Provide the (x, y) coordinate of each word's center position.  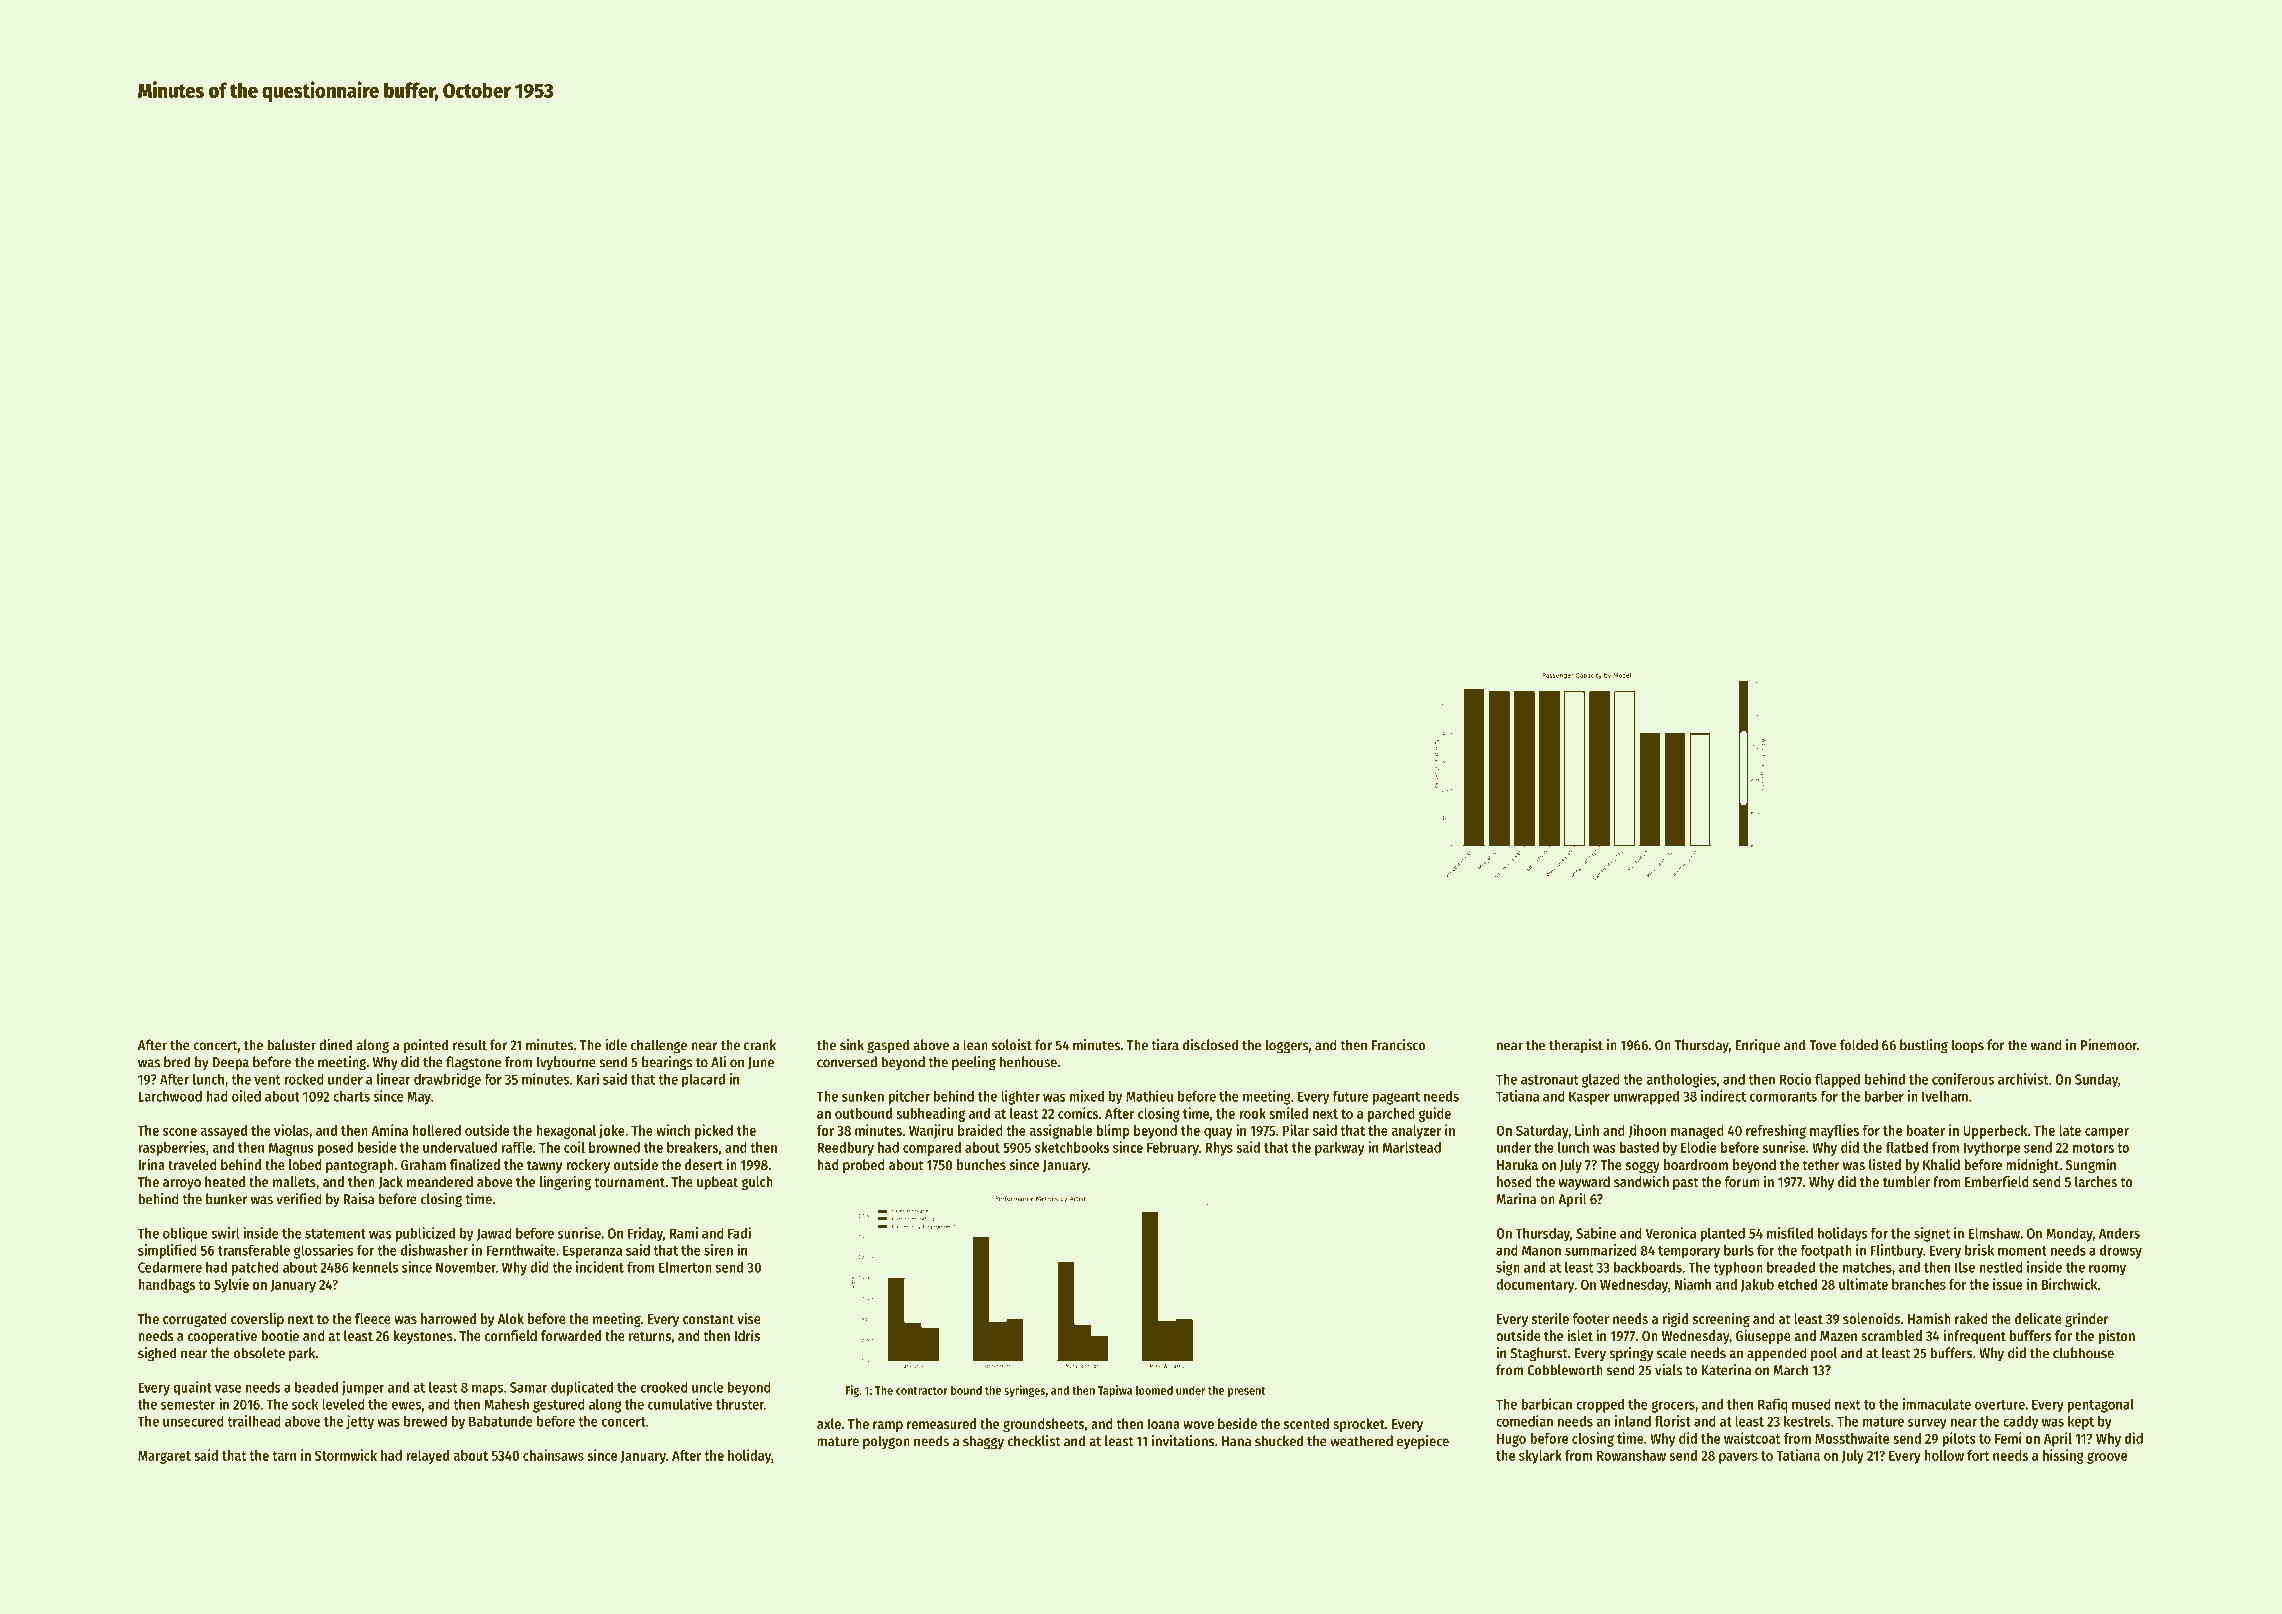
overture (2000, 1405)
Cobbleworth (1565, 1370)
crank (760, 1045)
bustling (1924, 1046)
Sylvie (231, 1285)
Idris (747, 1335)
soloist (1012, 1045)
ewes (406, 1405)
